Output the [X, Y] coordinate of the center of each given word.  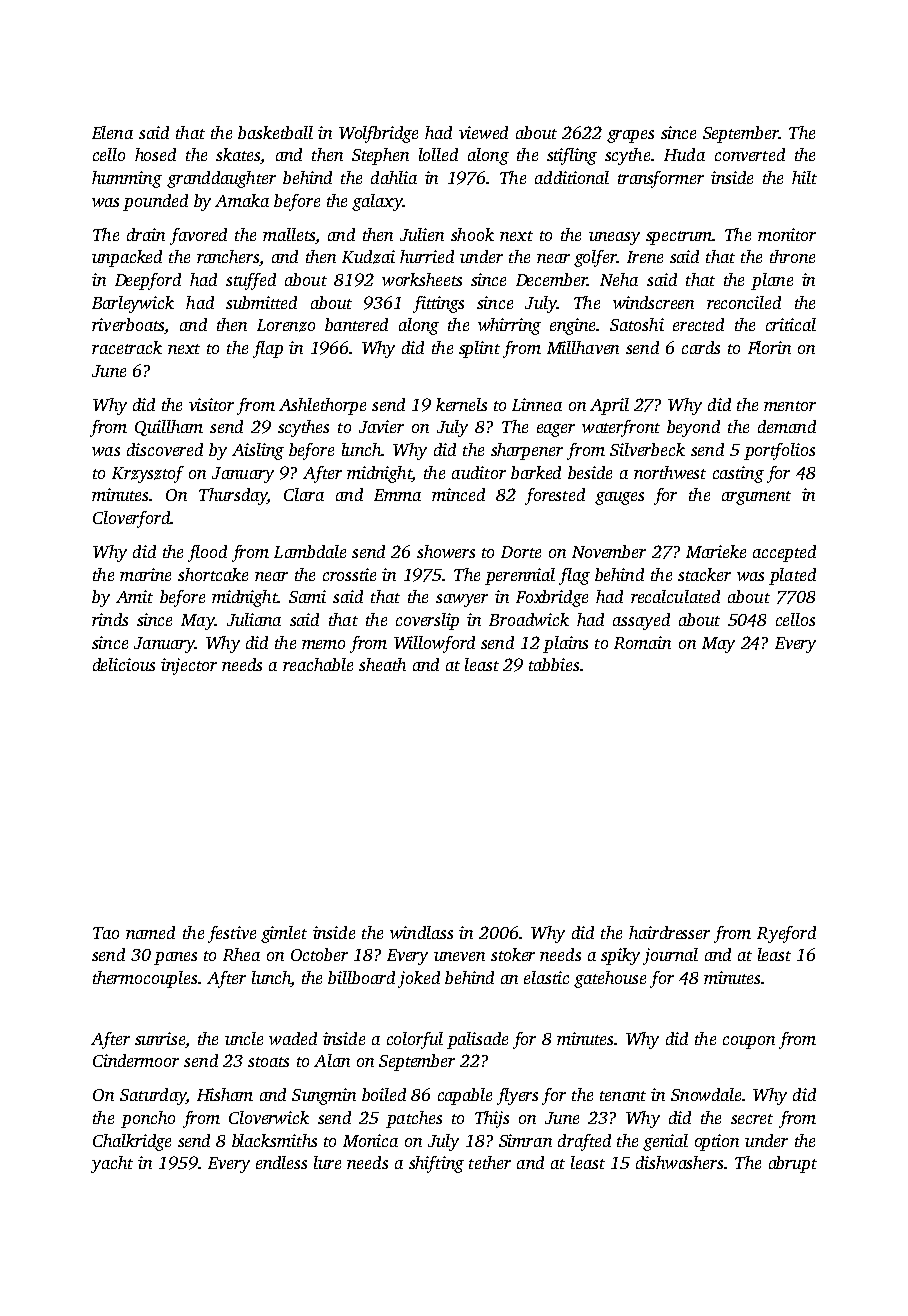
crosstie [349, 574]
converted [750, 154]
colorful [415, 1040]
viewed [483, 132]
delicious [124, 664]
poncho [148, 1119]
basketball [275, 132]
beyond [693, 428]
